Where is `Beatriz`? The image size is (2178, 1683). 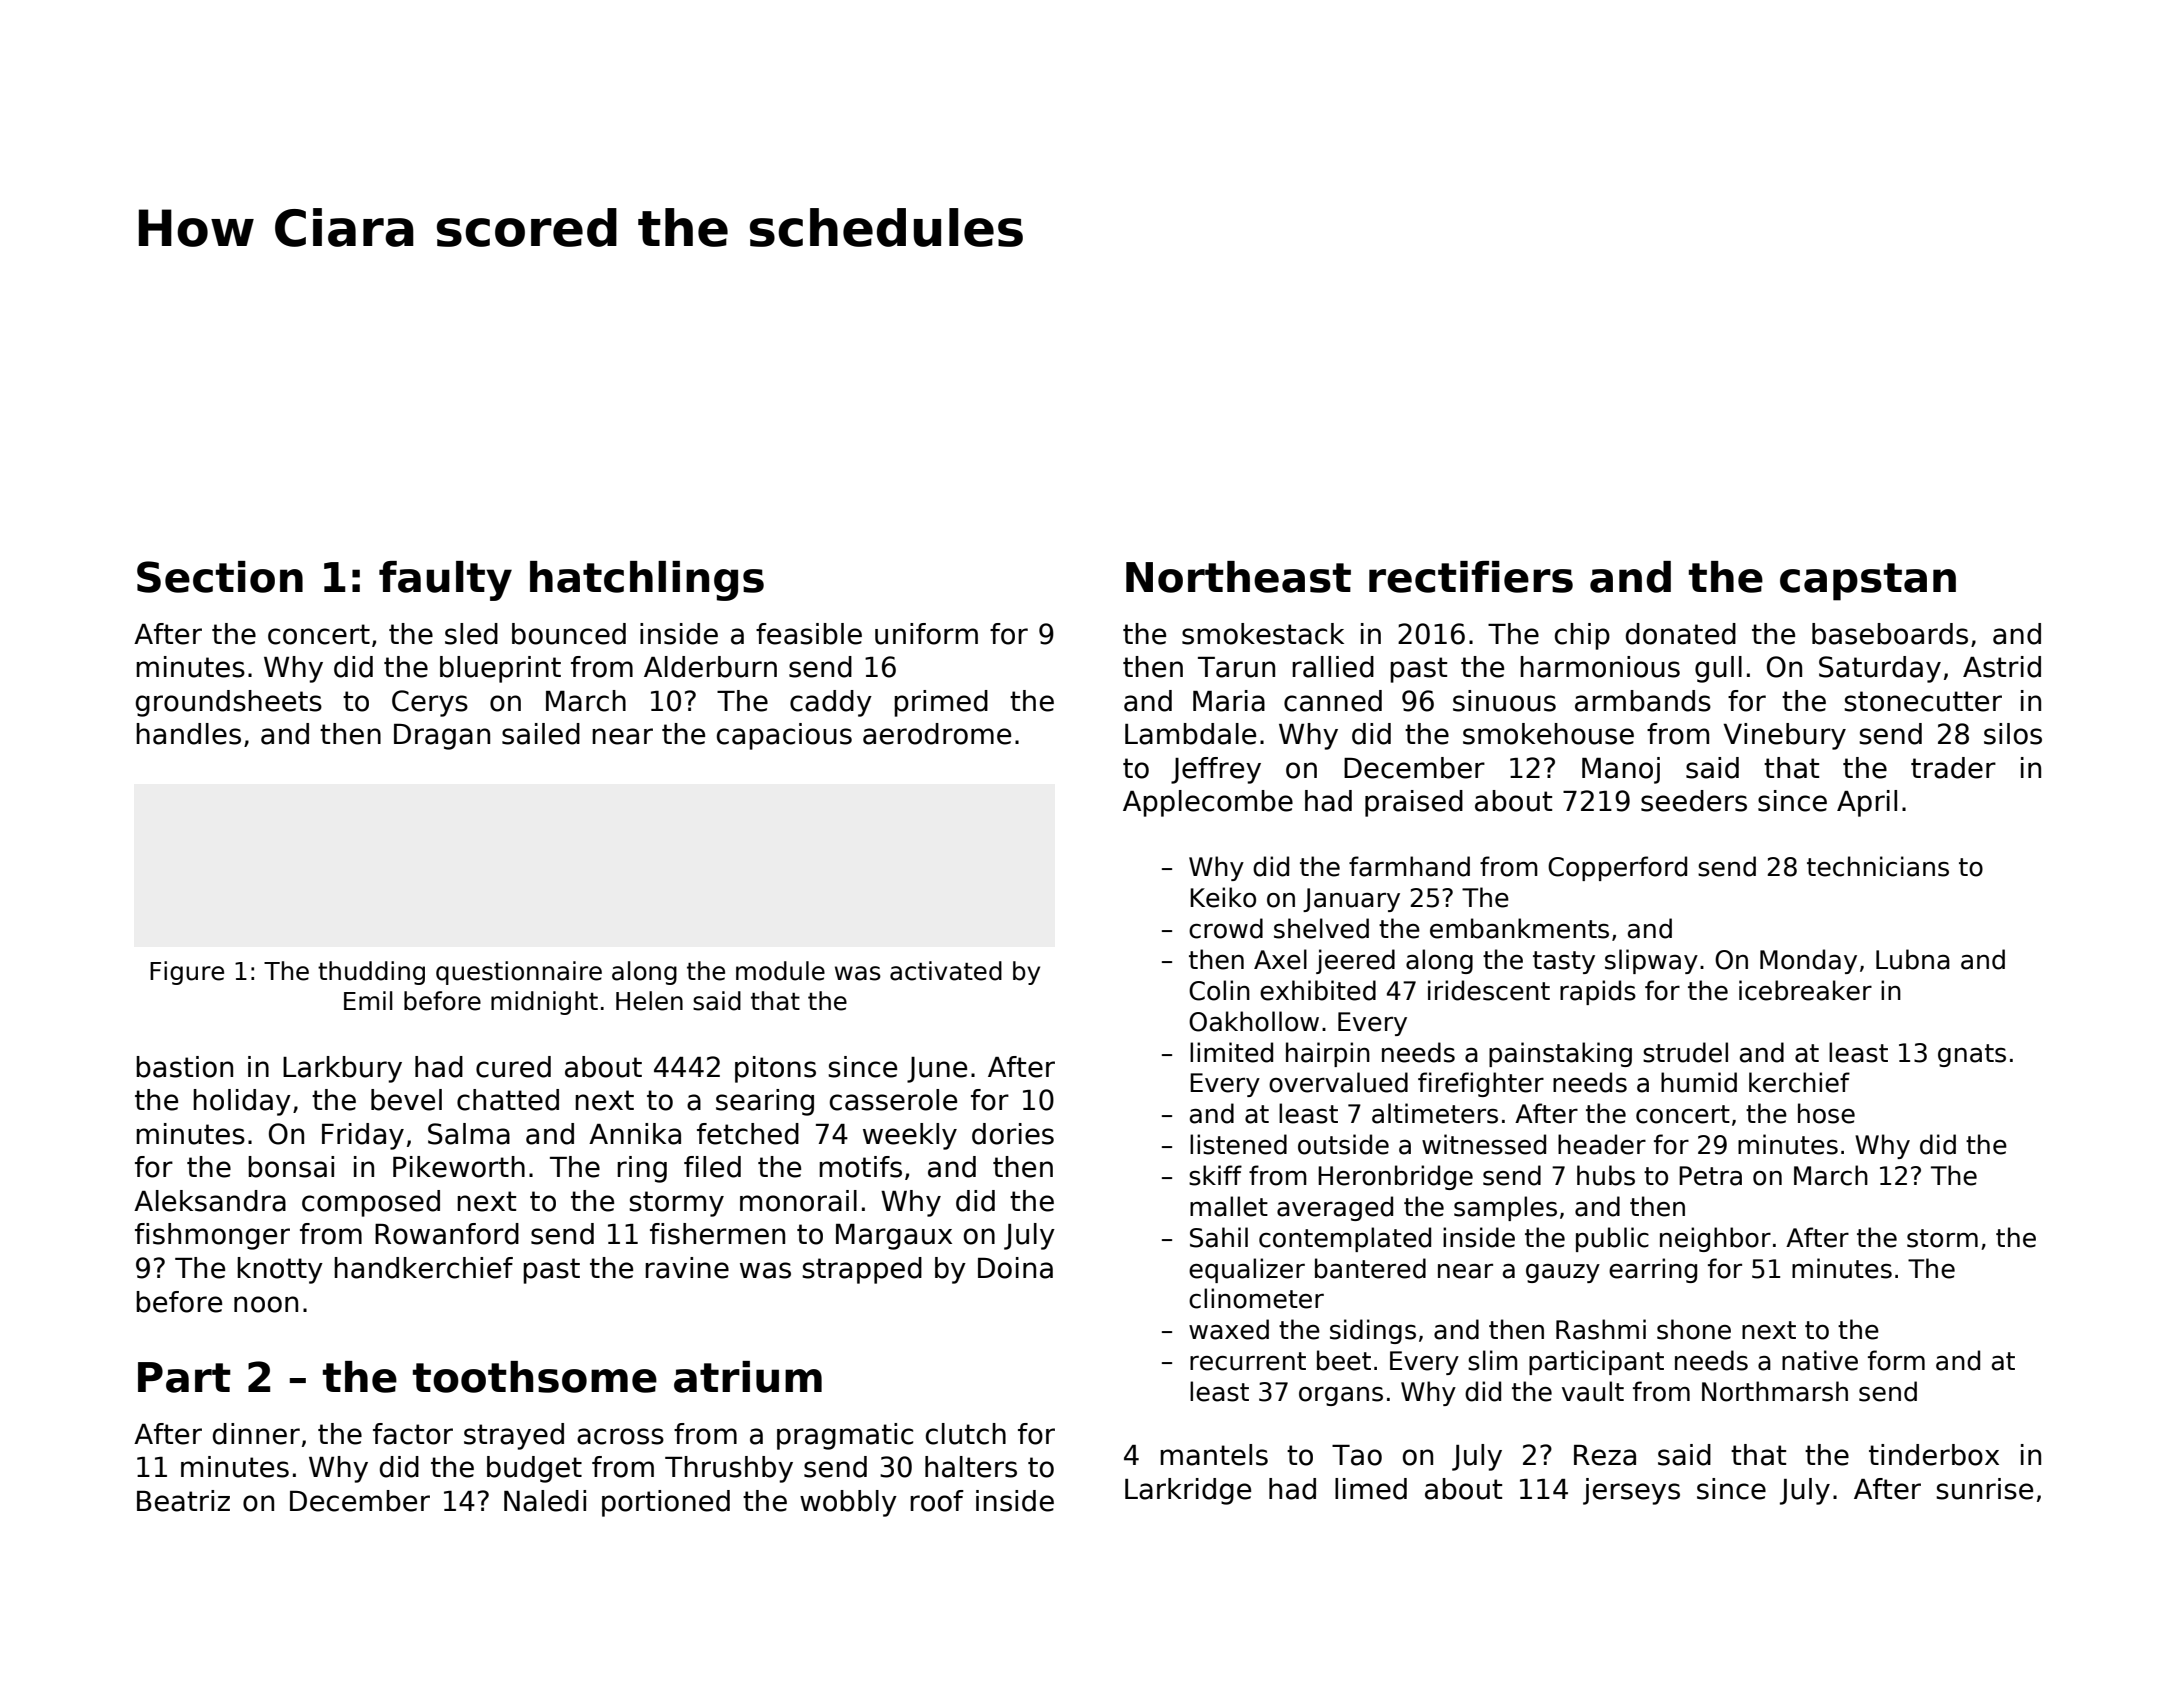
Beatriz is located at coordinates (183, 1501).
